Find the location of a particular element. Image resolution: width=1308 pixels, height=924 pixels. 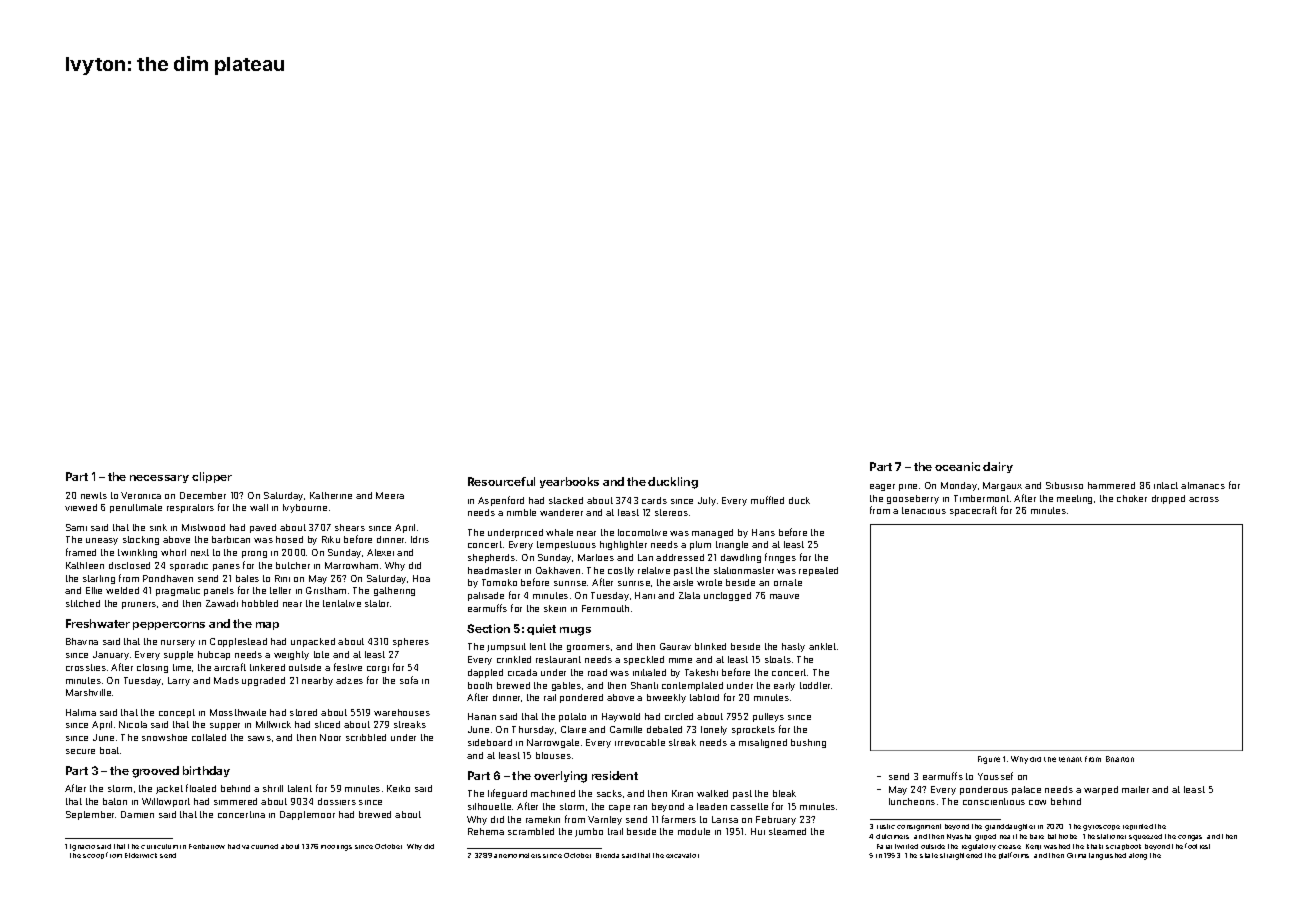

concept is located at coordinates (177, 713).
